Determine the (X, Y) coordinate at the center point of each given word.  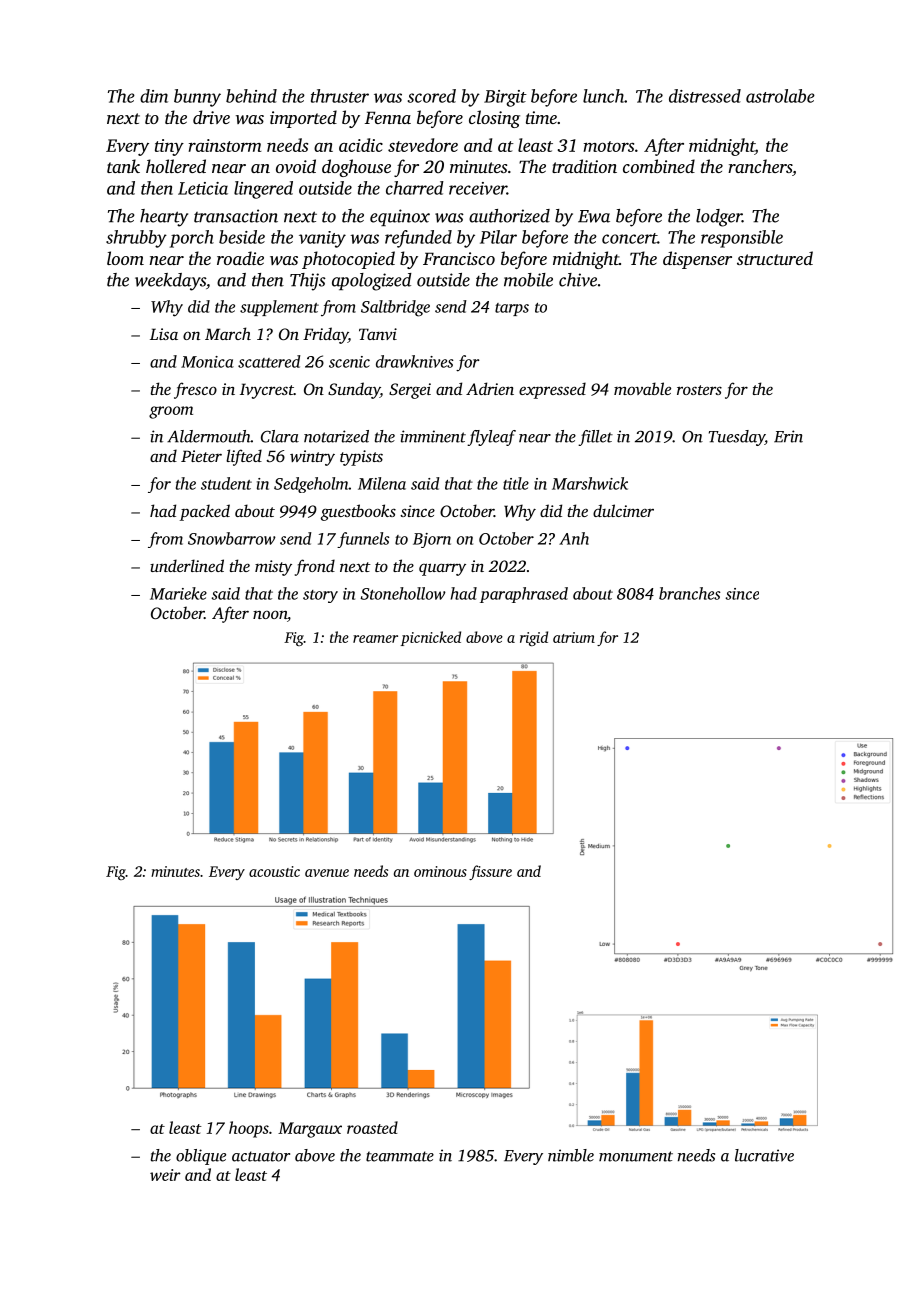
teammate (400, 1156)
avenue (327, 873)
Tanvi (378, 334)
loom (125, 258)
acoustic (274, 871)
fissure (490, 872)
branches (689, 593)
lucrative (764, 1155)
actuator (261, 1156)
